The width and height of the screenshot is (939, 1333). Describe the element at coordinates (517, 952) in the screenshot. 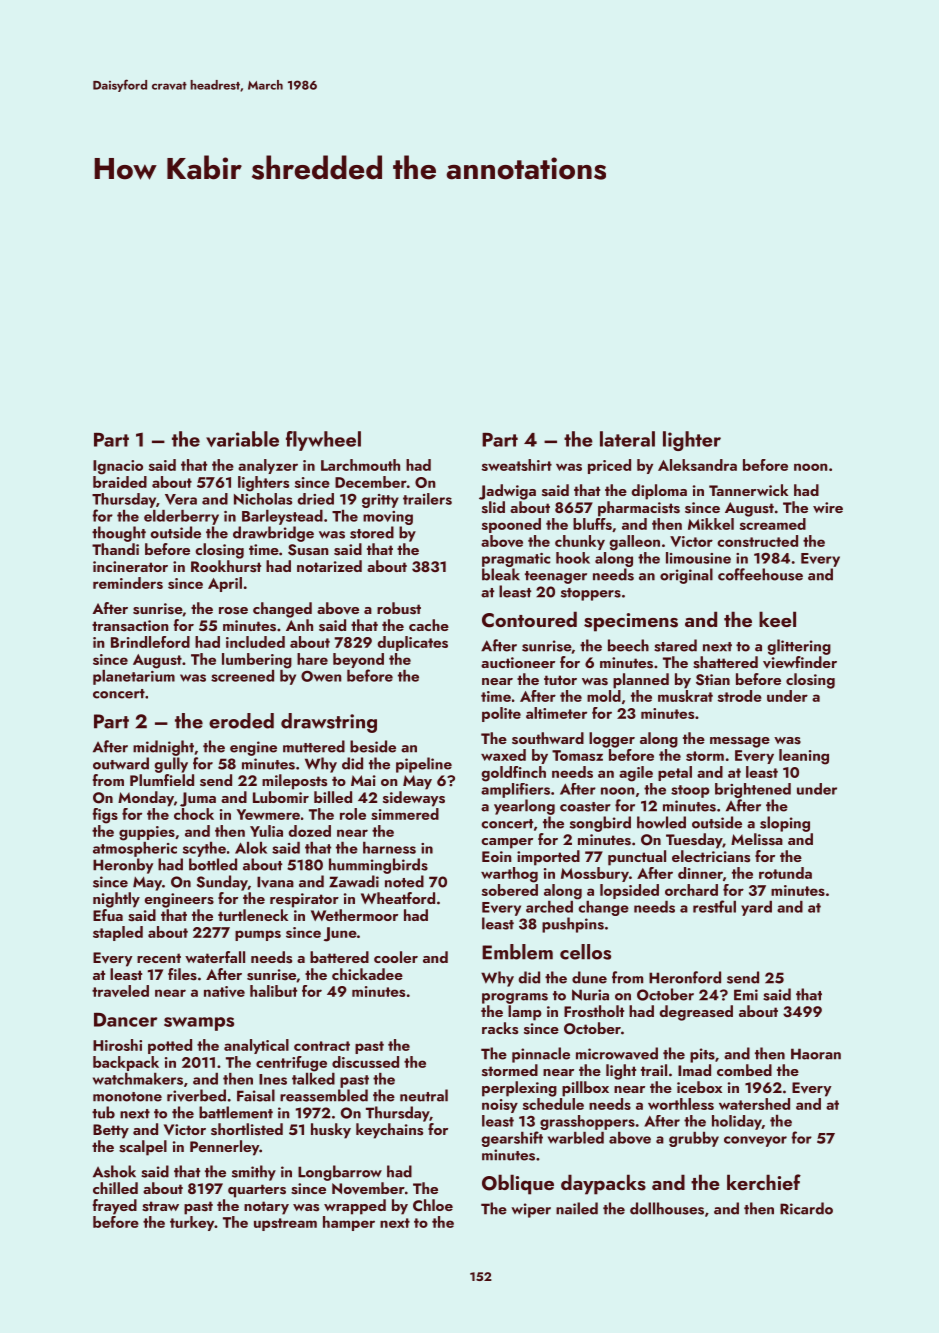

I see `Emblem` at that location.
